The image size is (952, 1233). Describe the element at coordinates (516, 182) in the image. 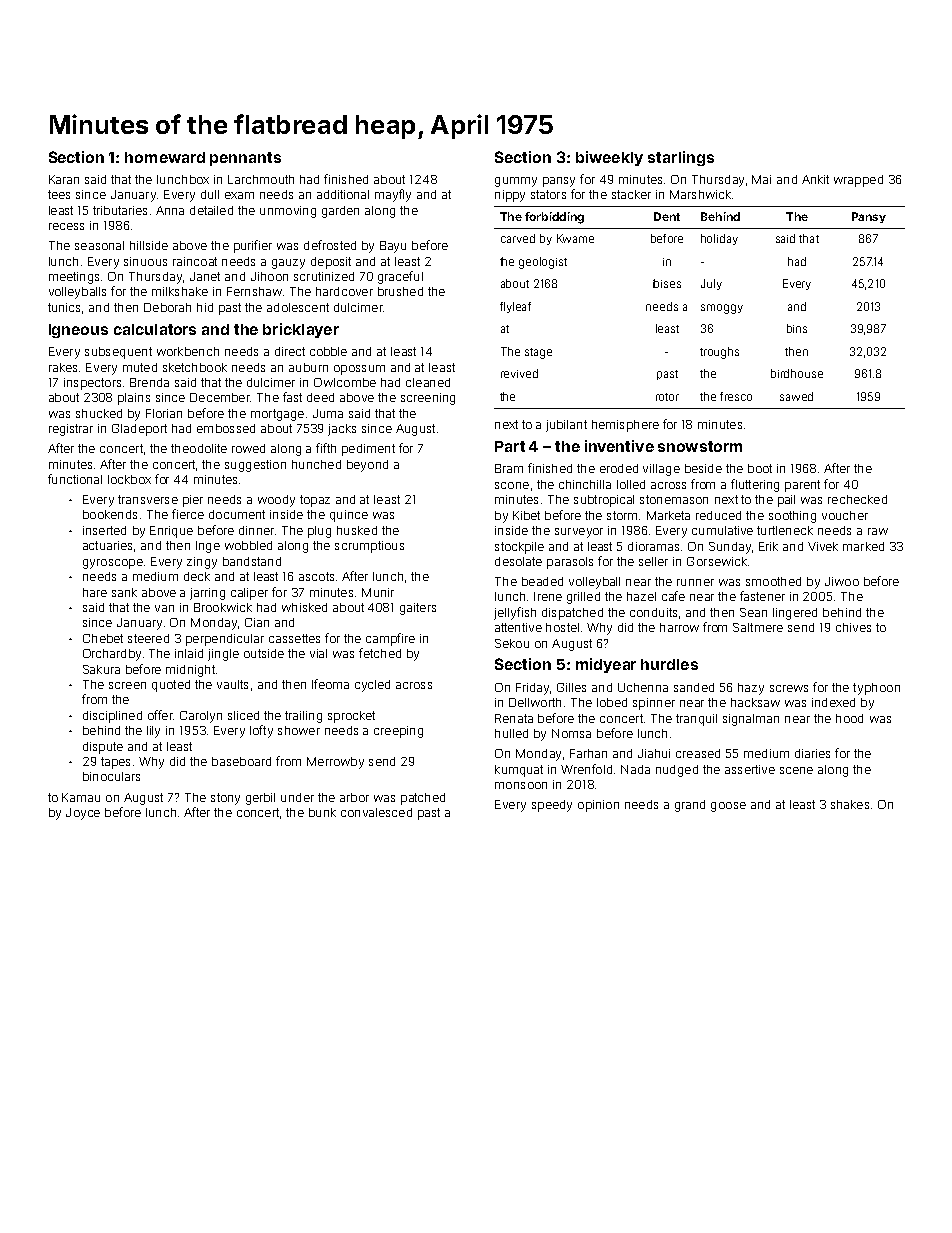

I see `gummy` at that location.
